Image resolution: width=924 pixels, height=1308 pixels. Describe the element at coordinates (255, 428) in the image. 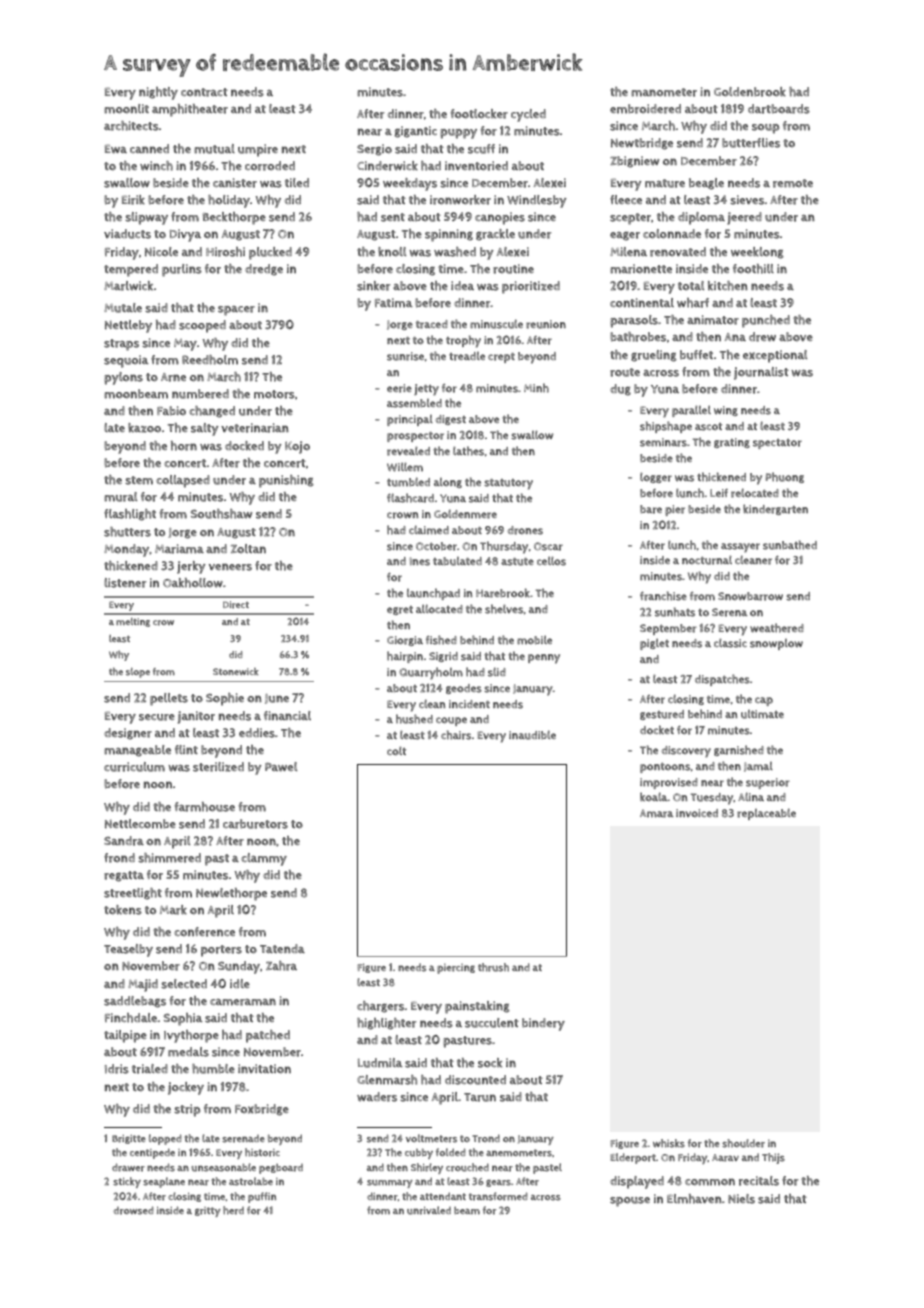

I see `veterinarian` at that location.
